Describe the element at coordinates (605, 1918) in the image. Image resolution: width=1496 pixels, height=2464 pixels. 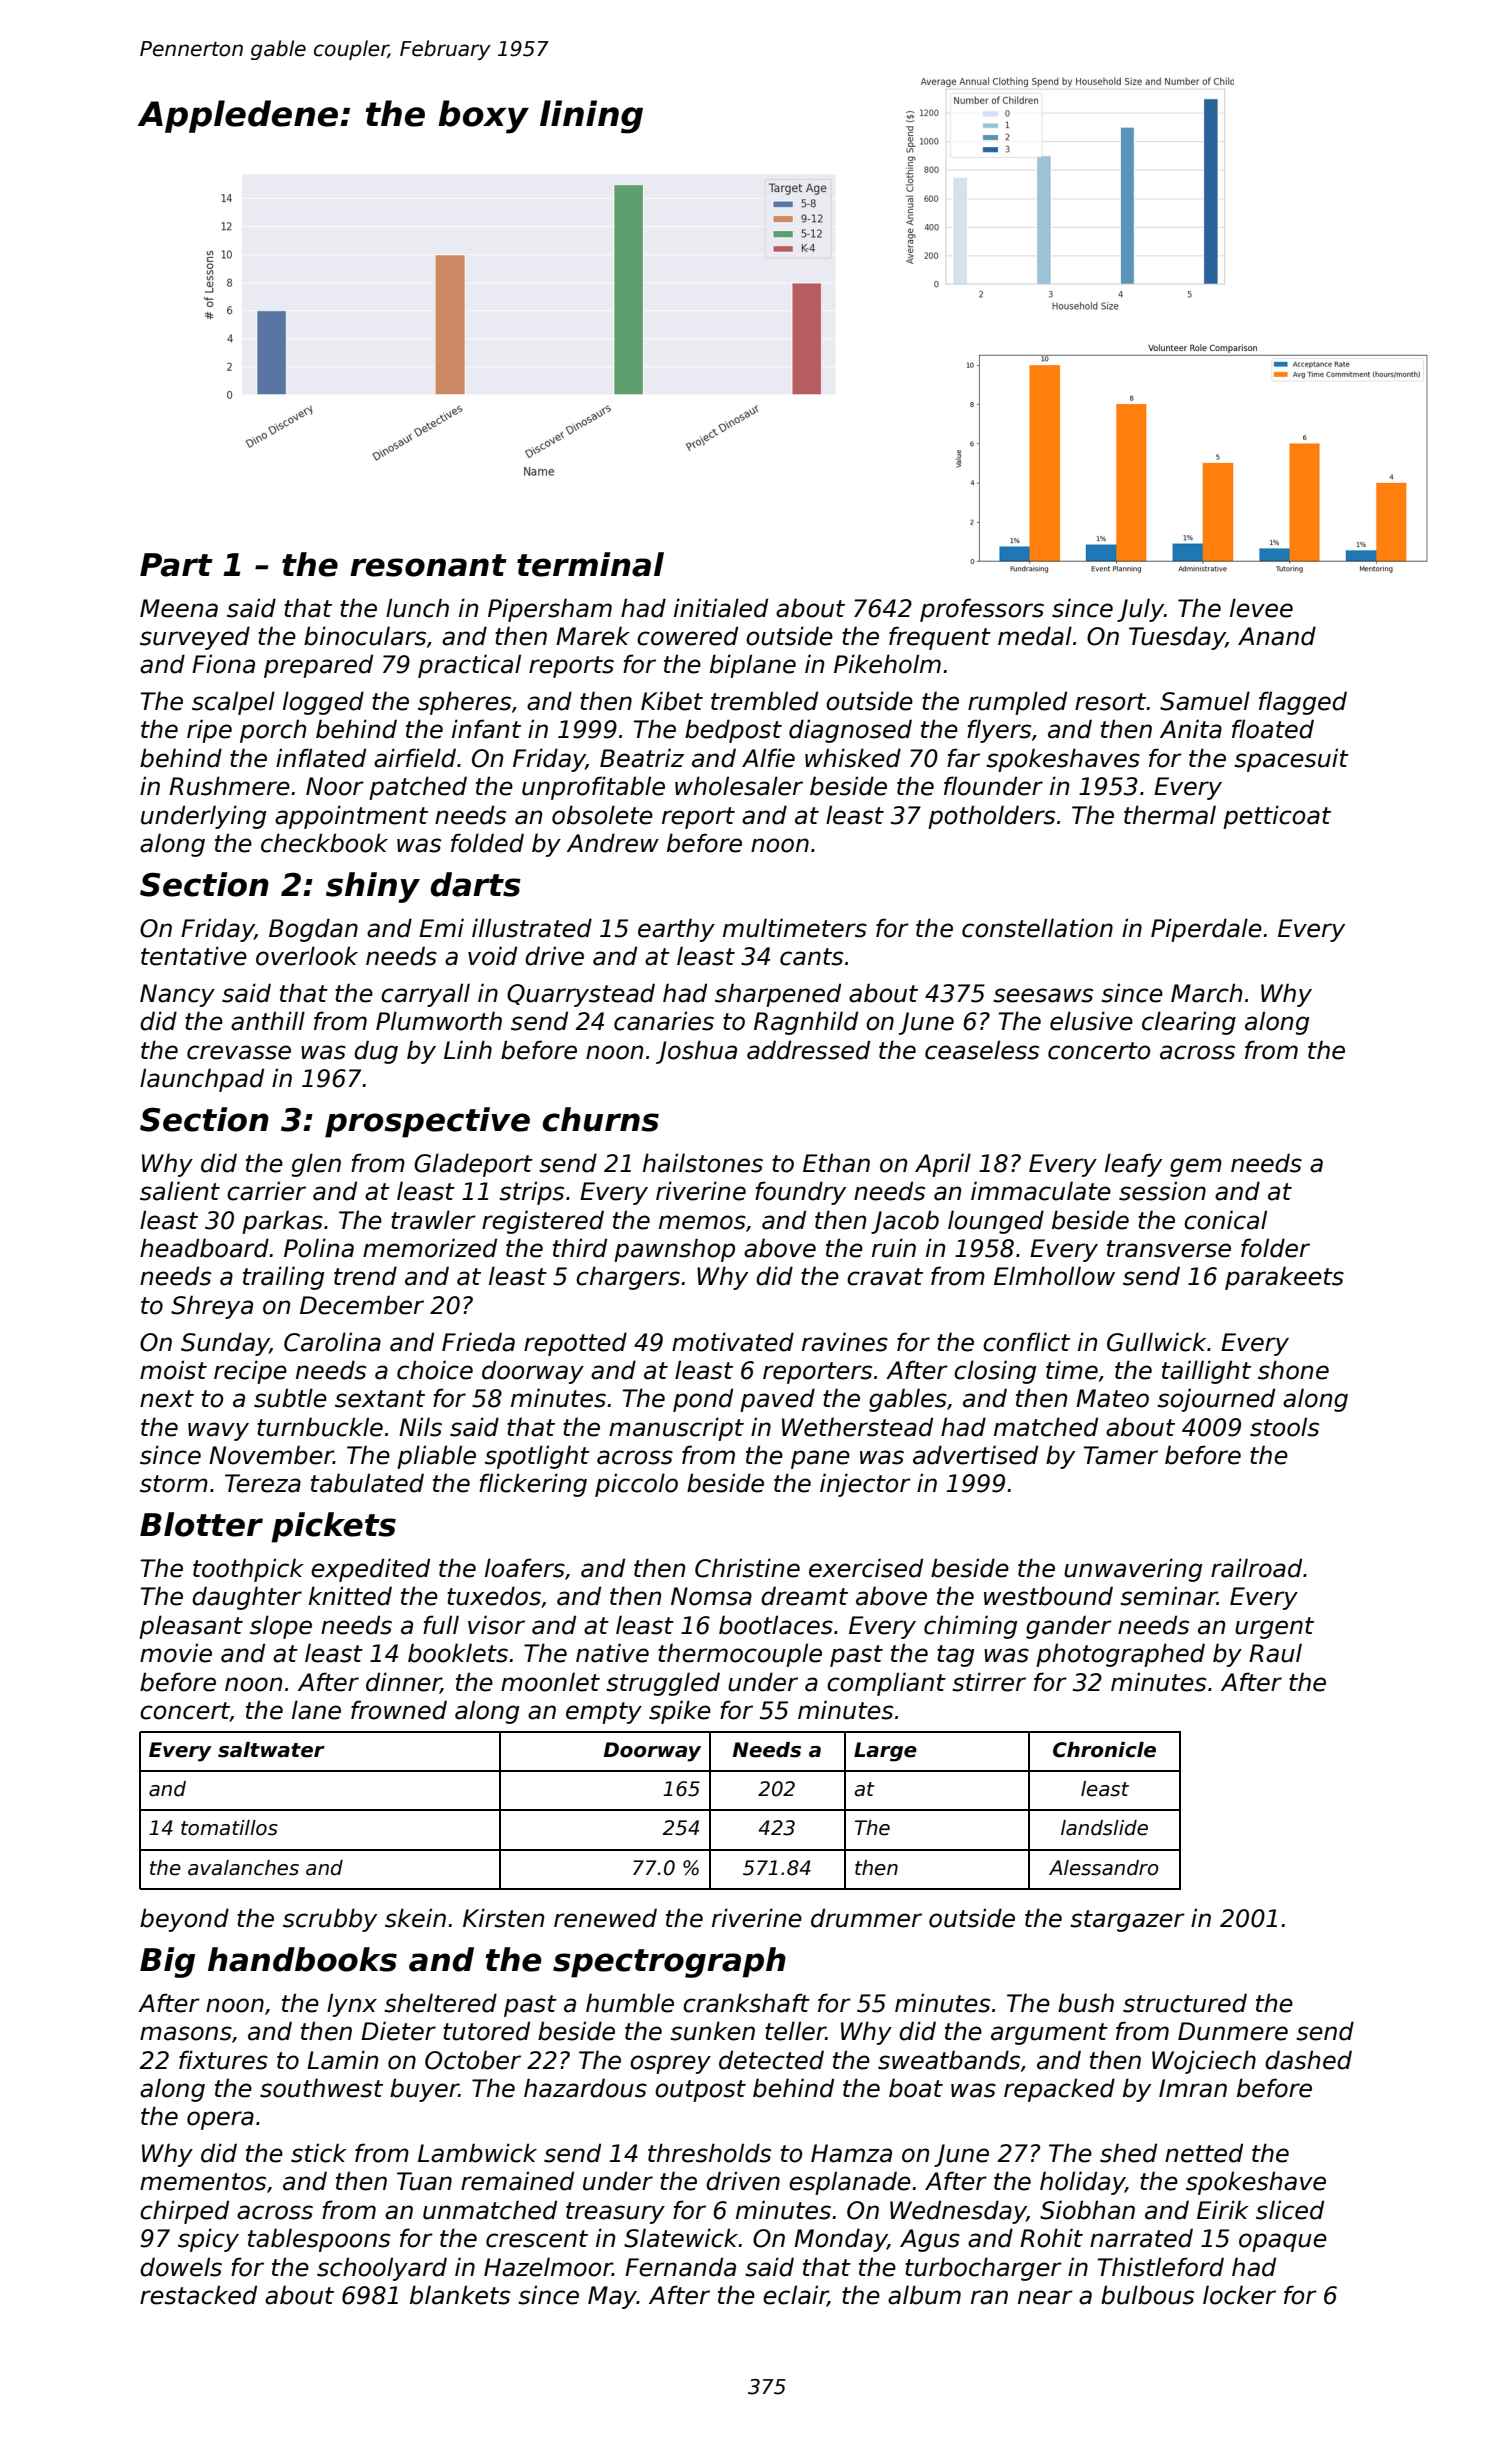
I see `renewed` at that location.
